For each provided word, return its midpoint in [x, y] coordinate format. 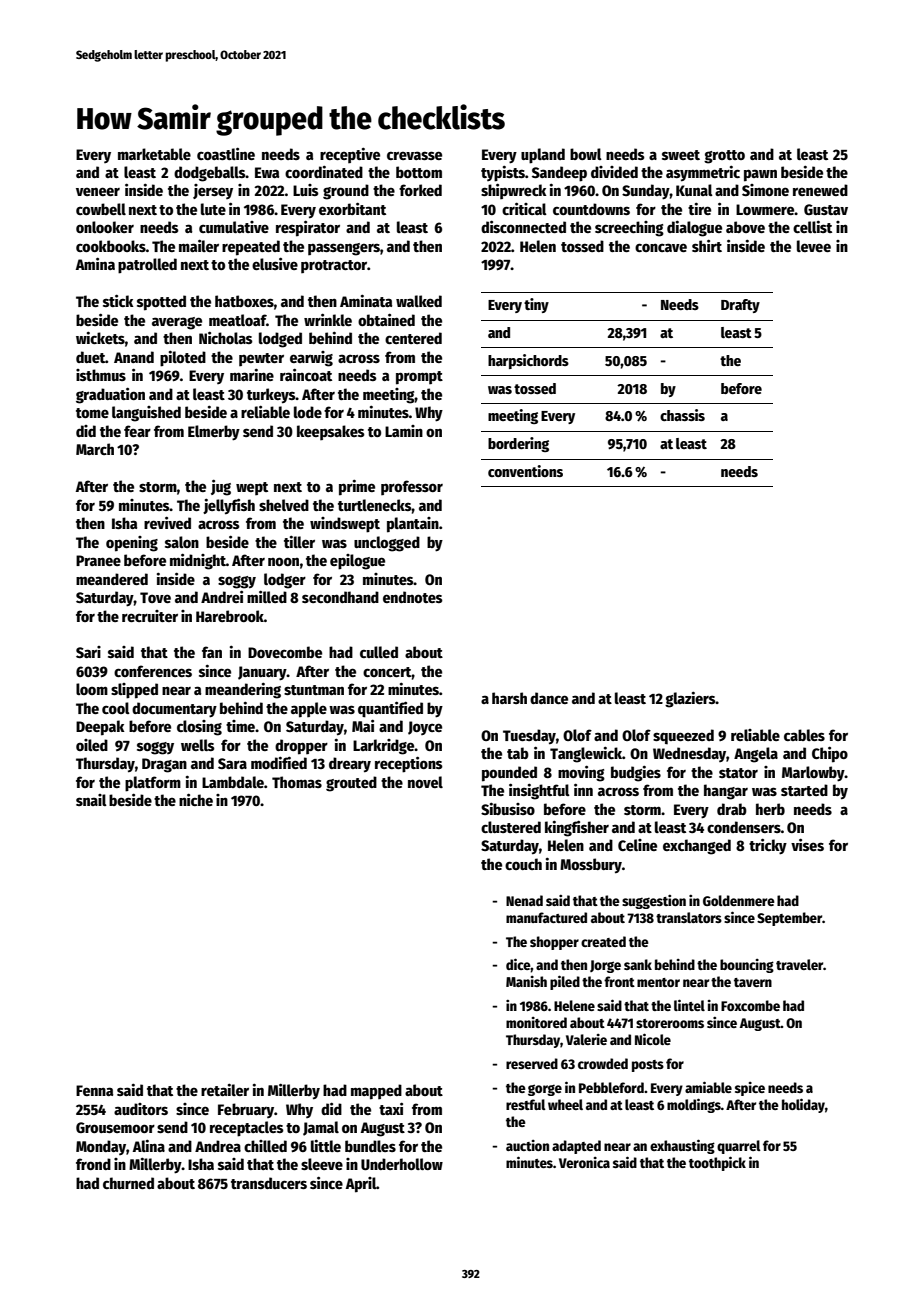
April [361, 1185]
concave [661, 247]
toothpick [717, 1163]
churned [128, 1183]
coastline [226, 153]
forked [420, 190]
